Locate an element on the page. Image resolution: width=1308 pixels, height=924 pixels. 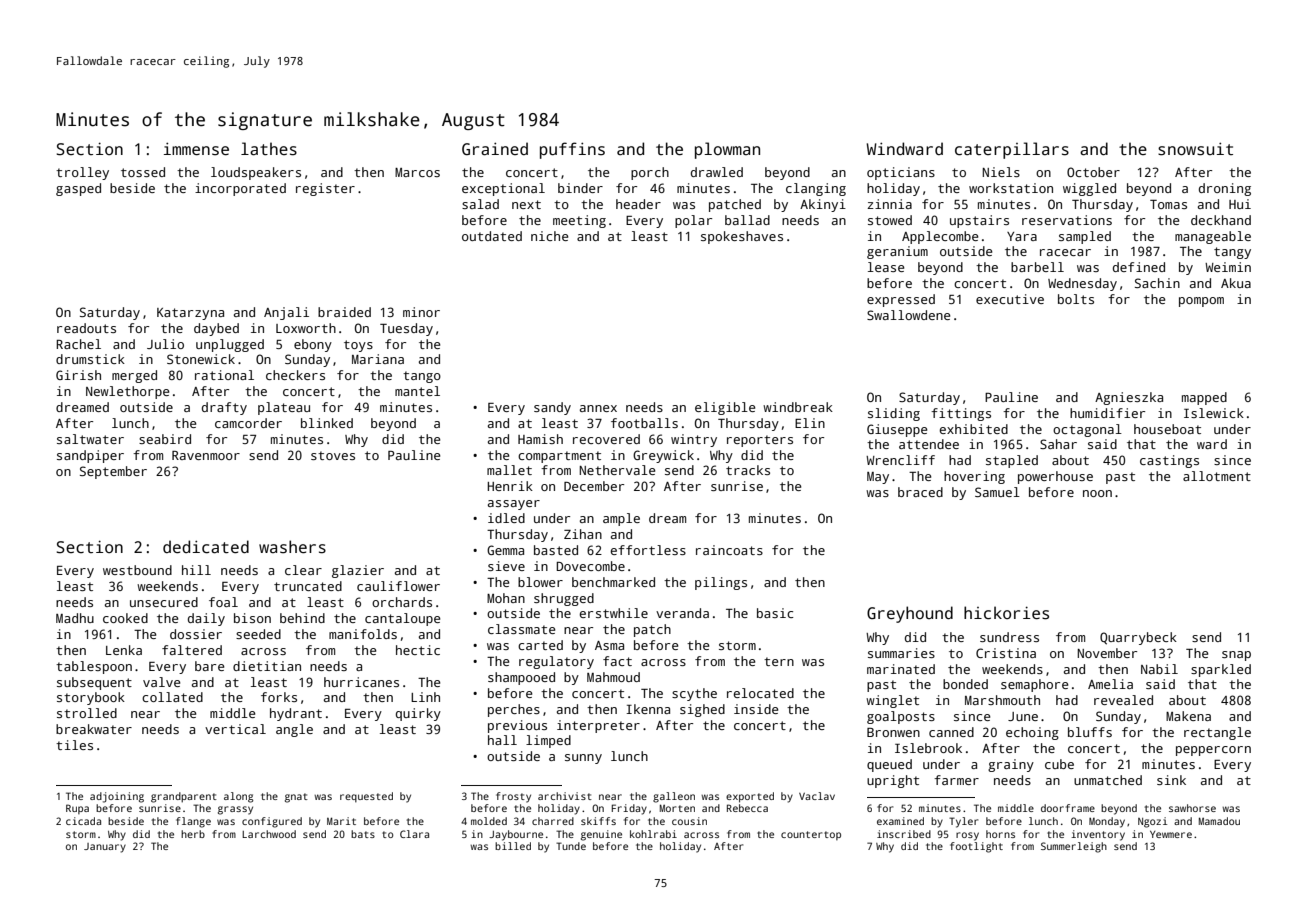
footlight is located at coordinates (976, 847).
